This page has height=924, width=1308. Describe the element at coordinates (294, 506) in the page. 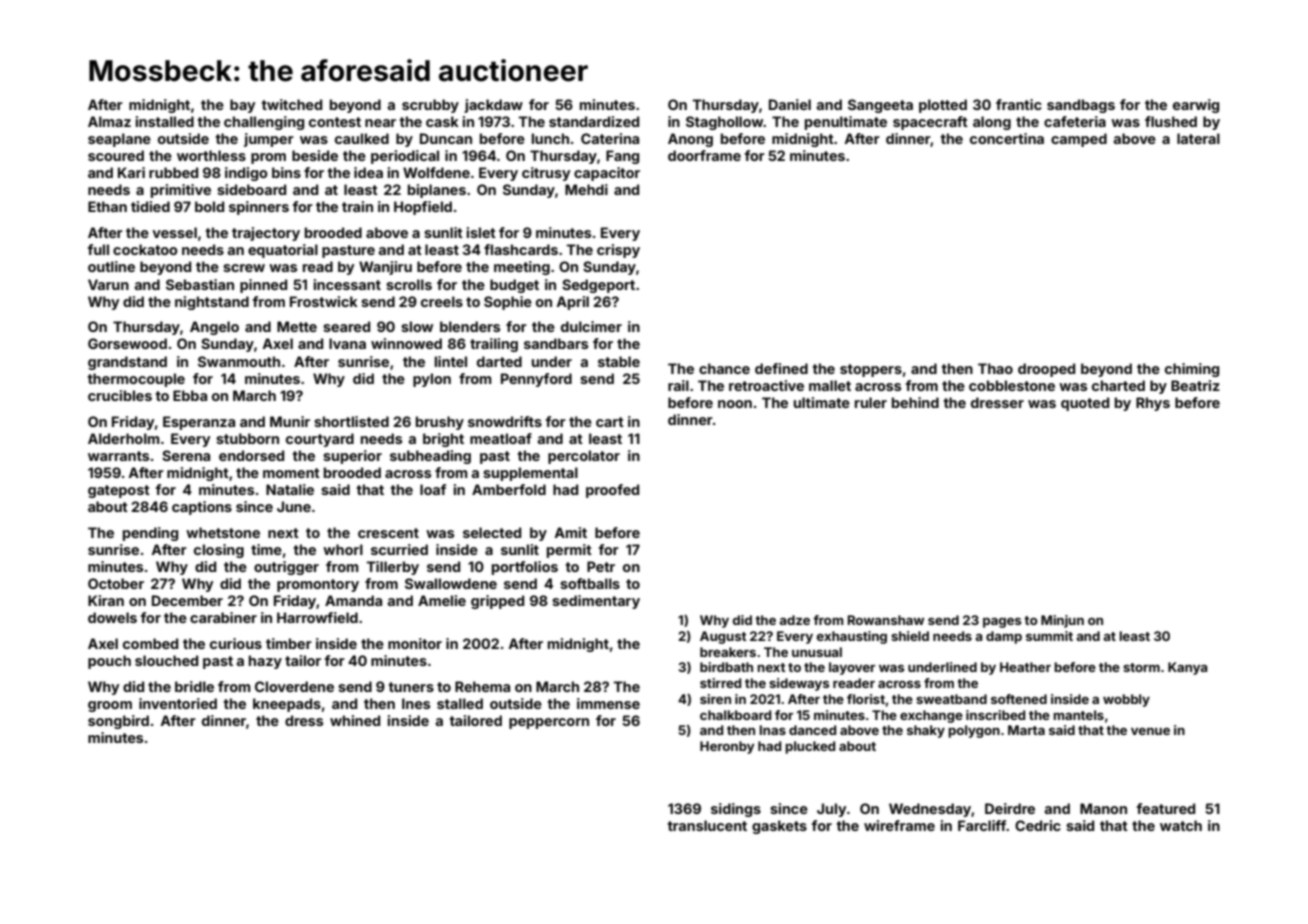

I see `June` at that location.
